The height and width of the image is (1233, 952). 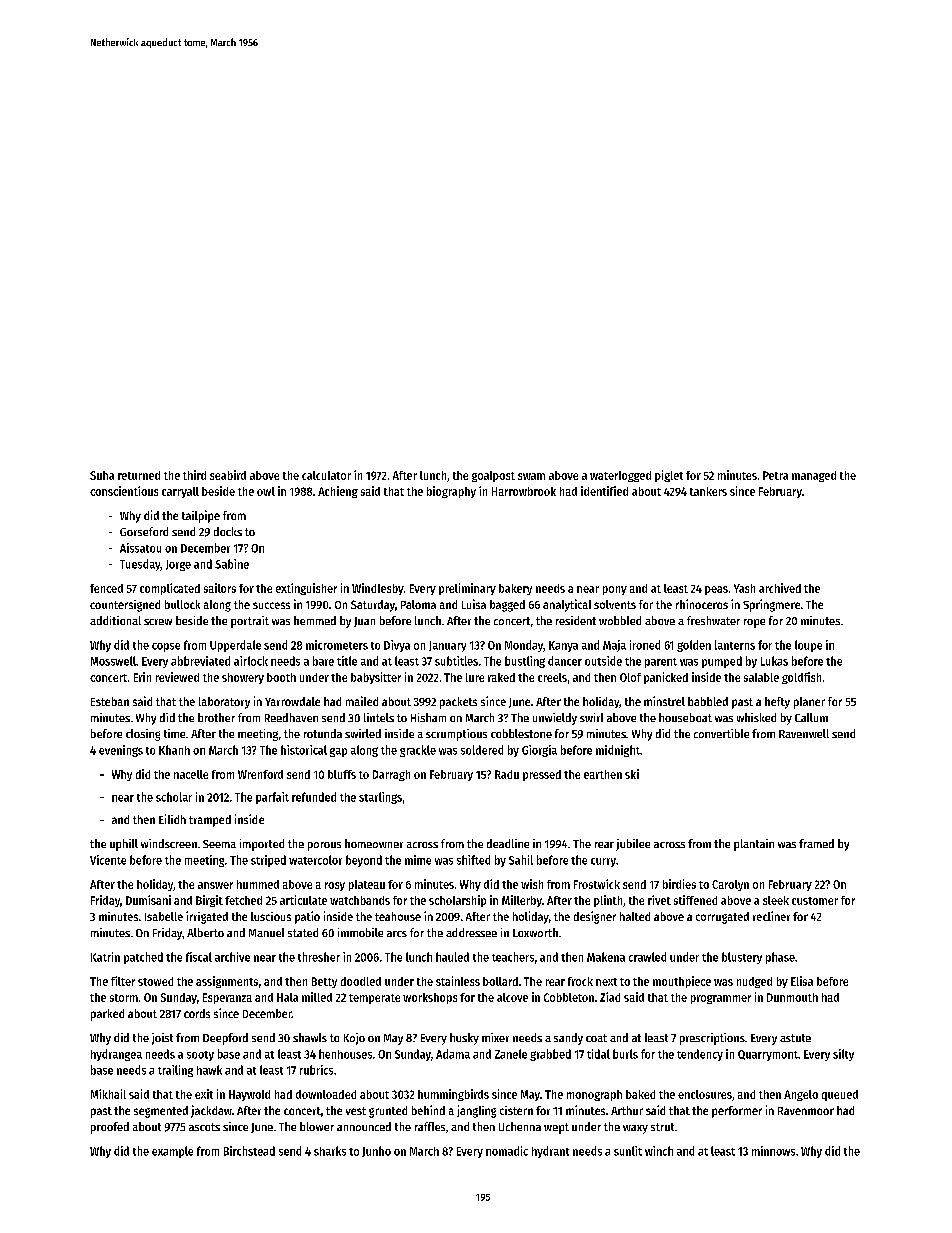 I want to click on Vicente, so click(x=108, y=860).
